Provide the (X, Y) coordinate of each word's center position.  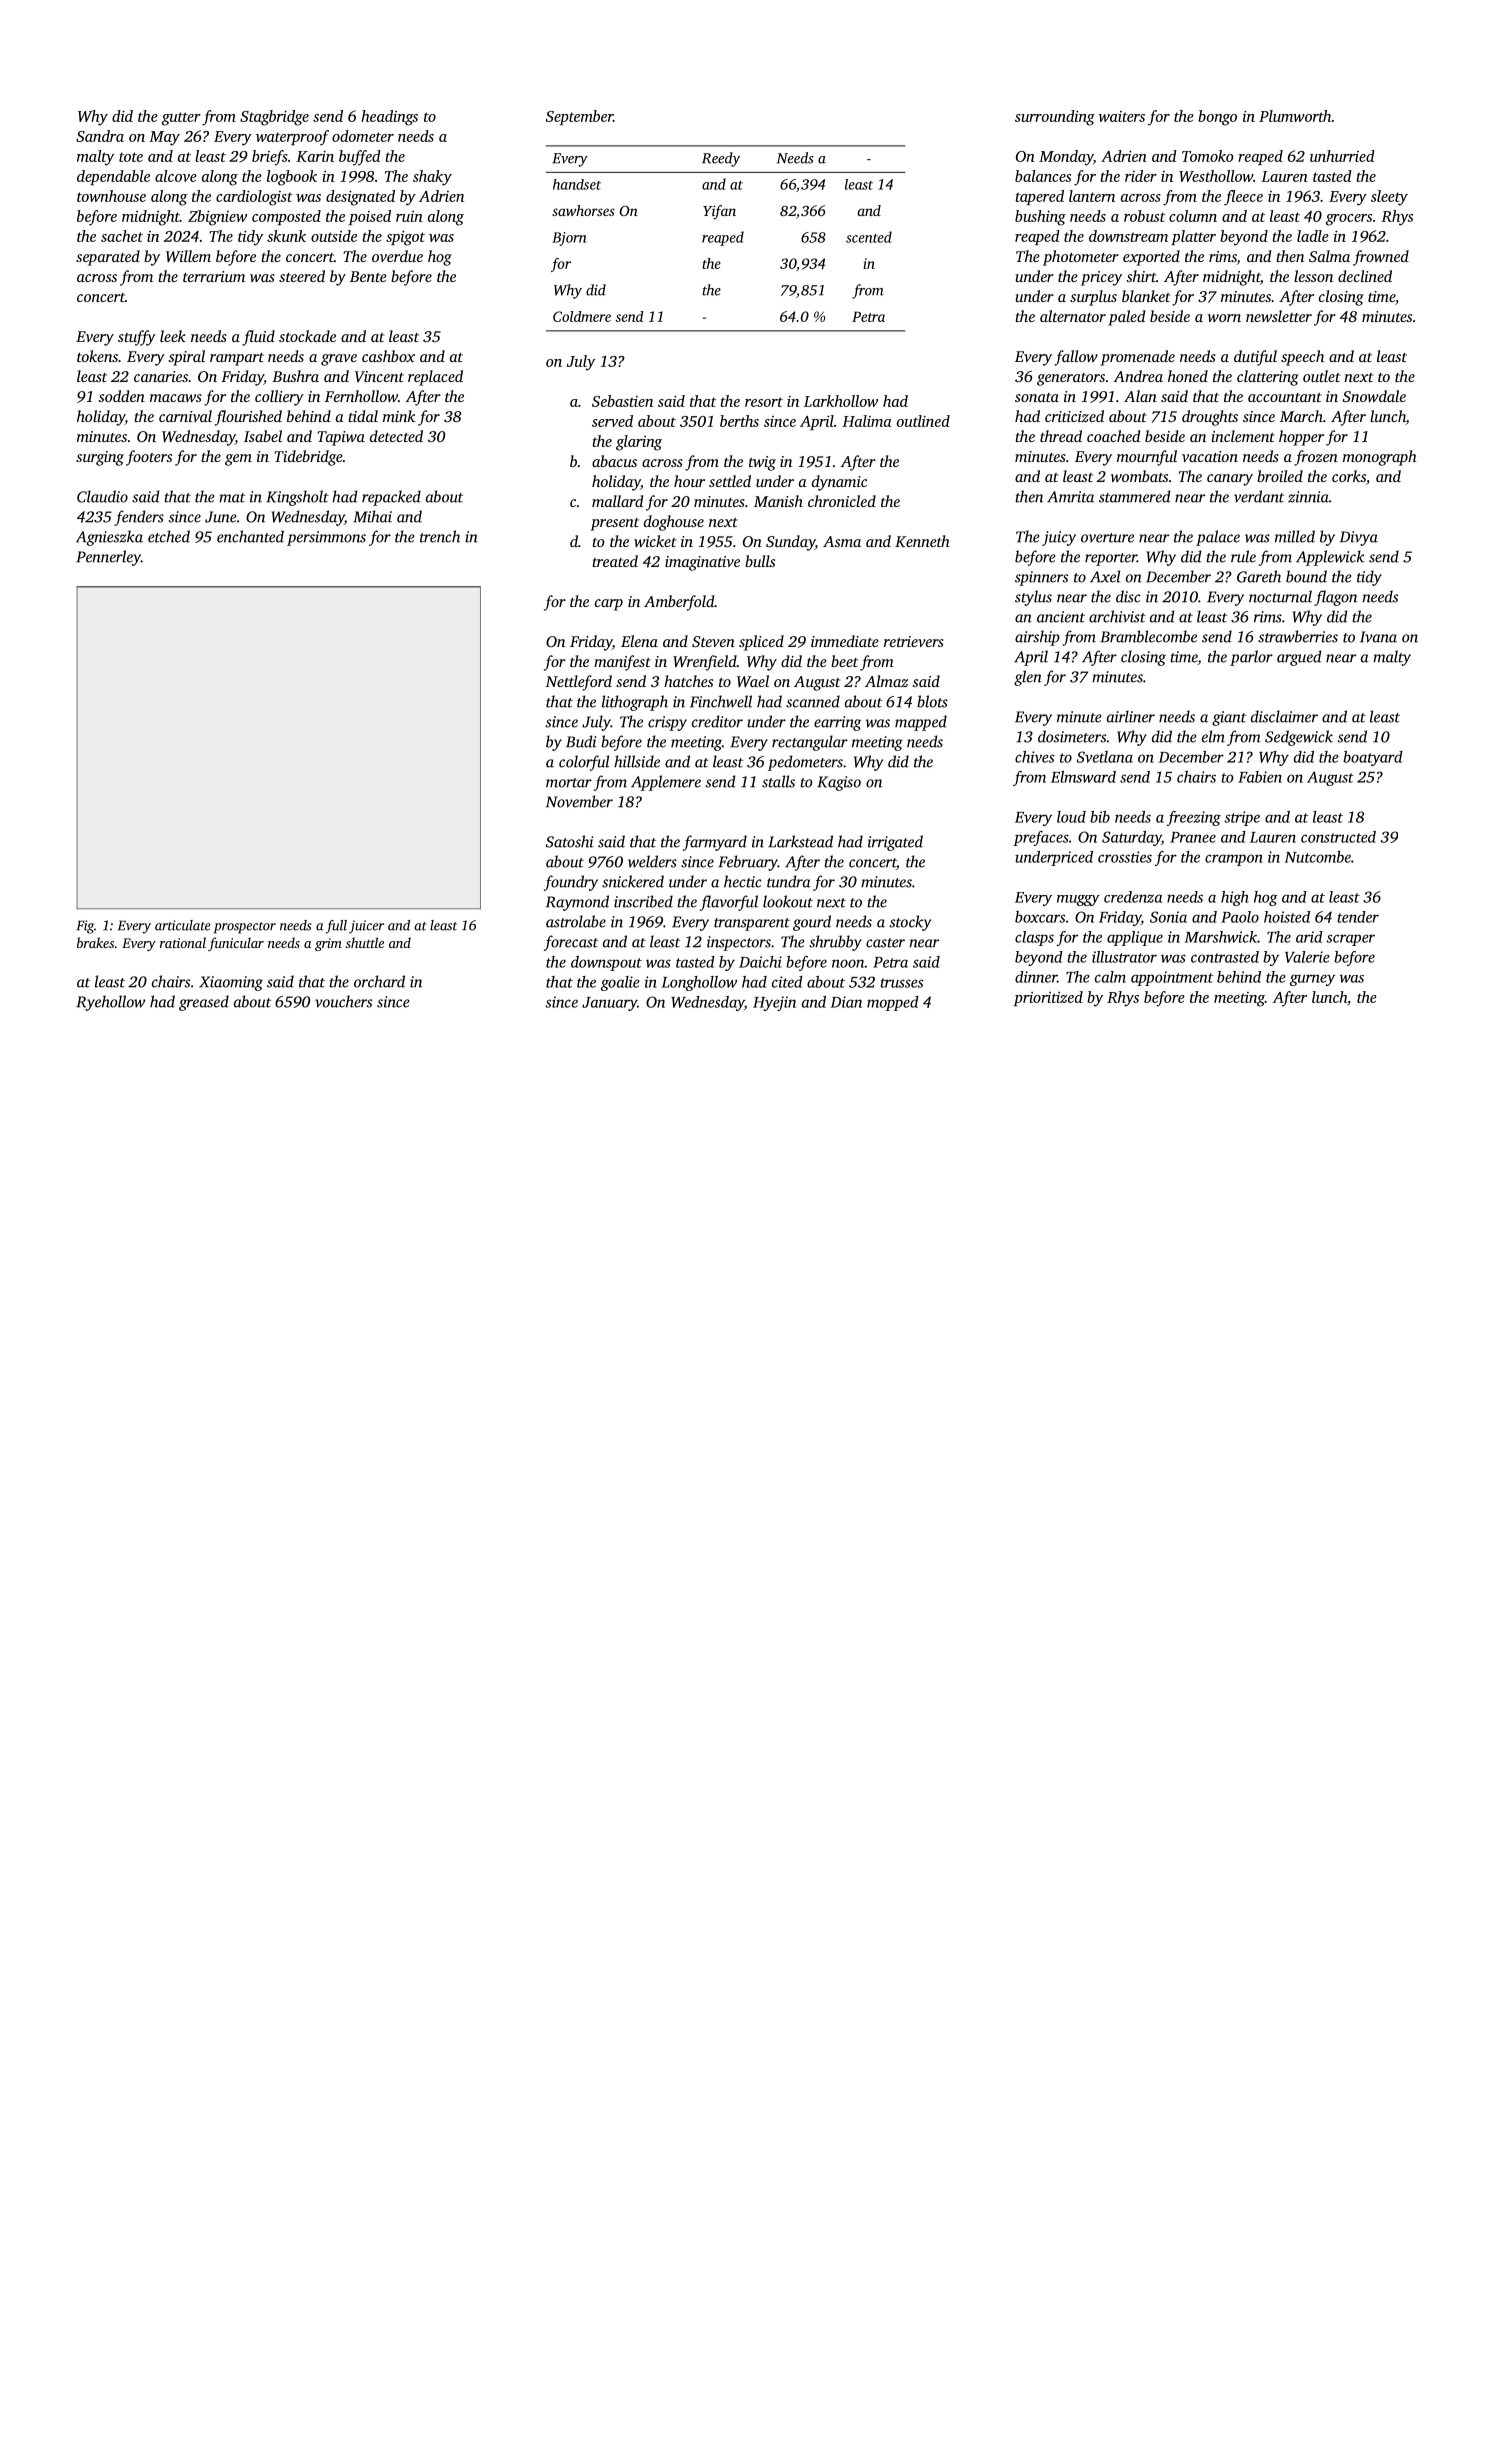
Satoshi (570, 841)
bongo (1217, 118)
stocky (910, 923)
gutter (181, 119)
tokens (97, 356)
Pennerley (108, 558)
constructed (1338, 837)
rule (1243, 556)
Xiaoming (231, 983)
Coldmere (582, 316)
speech (1302, 358)
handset (577, 184)
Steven (713, 641)
